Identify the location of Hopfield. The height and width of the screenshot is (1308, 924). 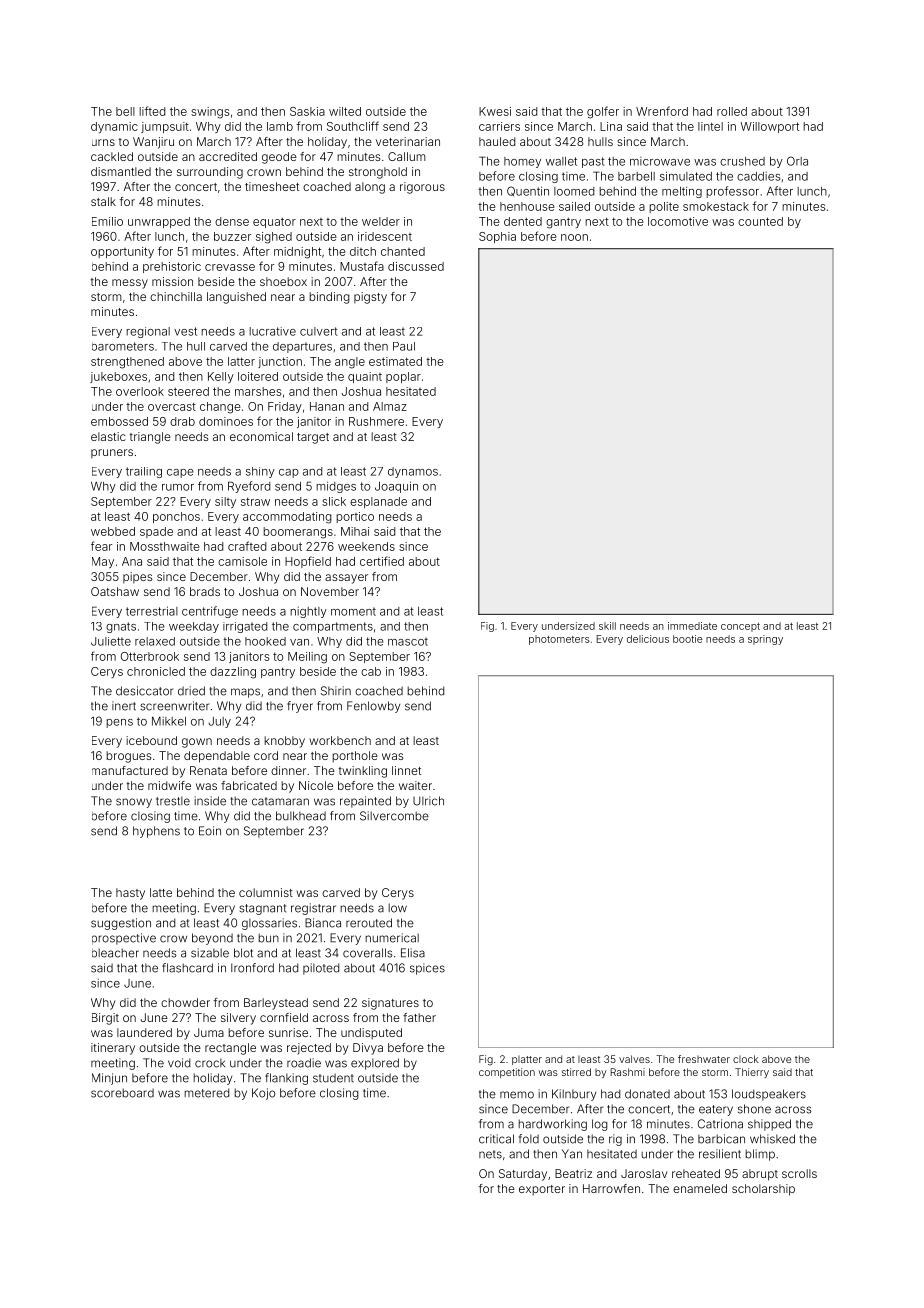
(308, 562).
